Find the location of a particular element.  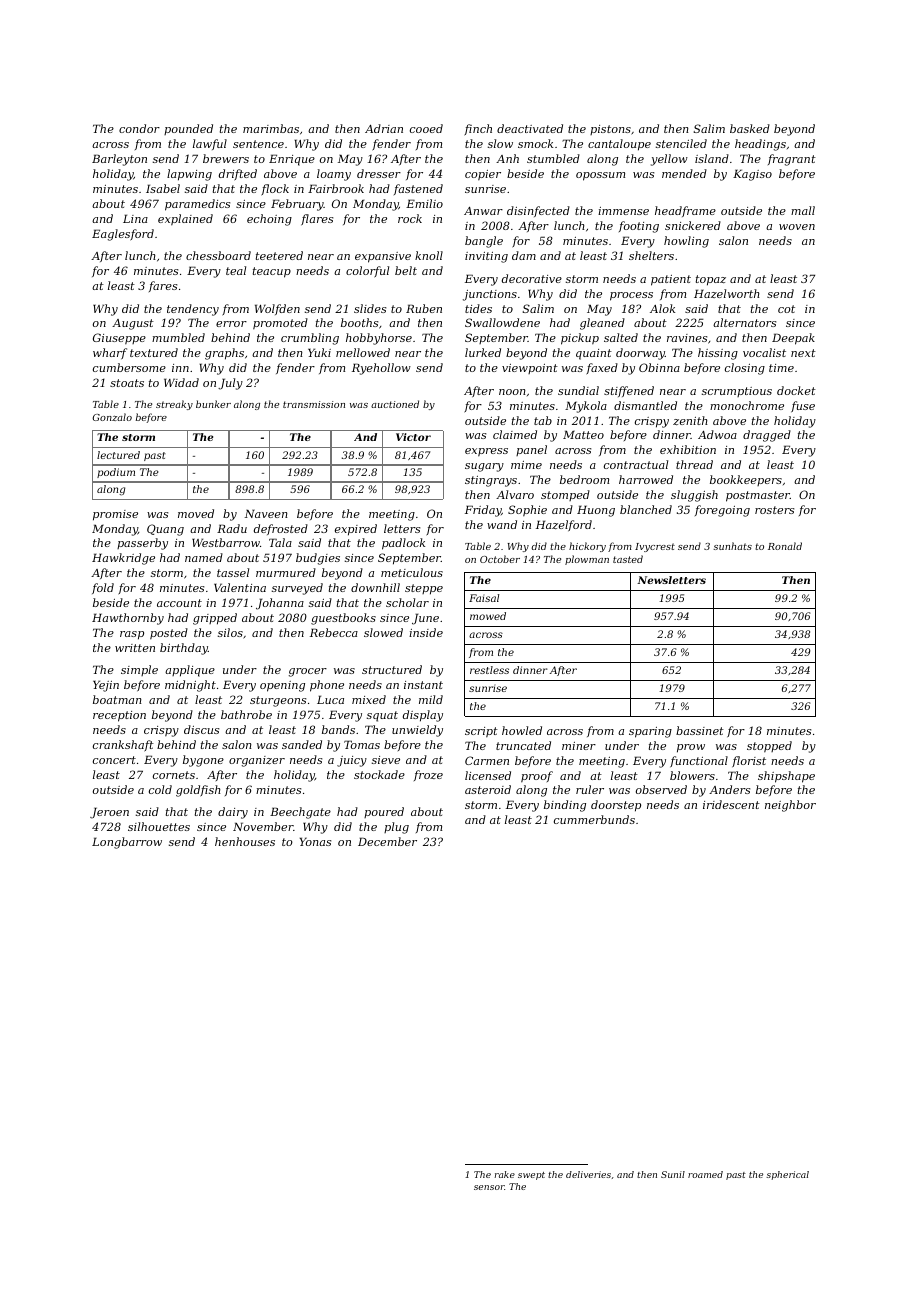

copier is located at coordinates (483, 175).
